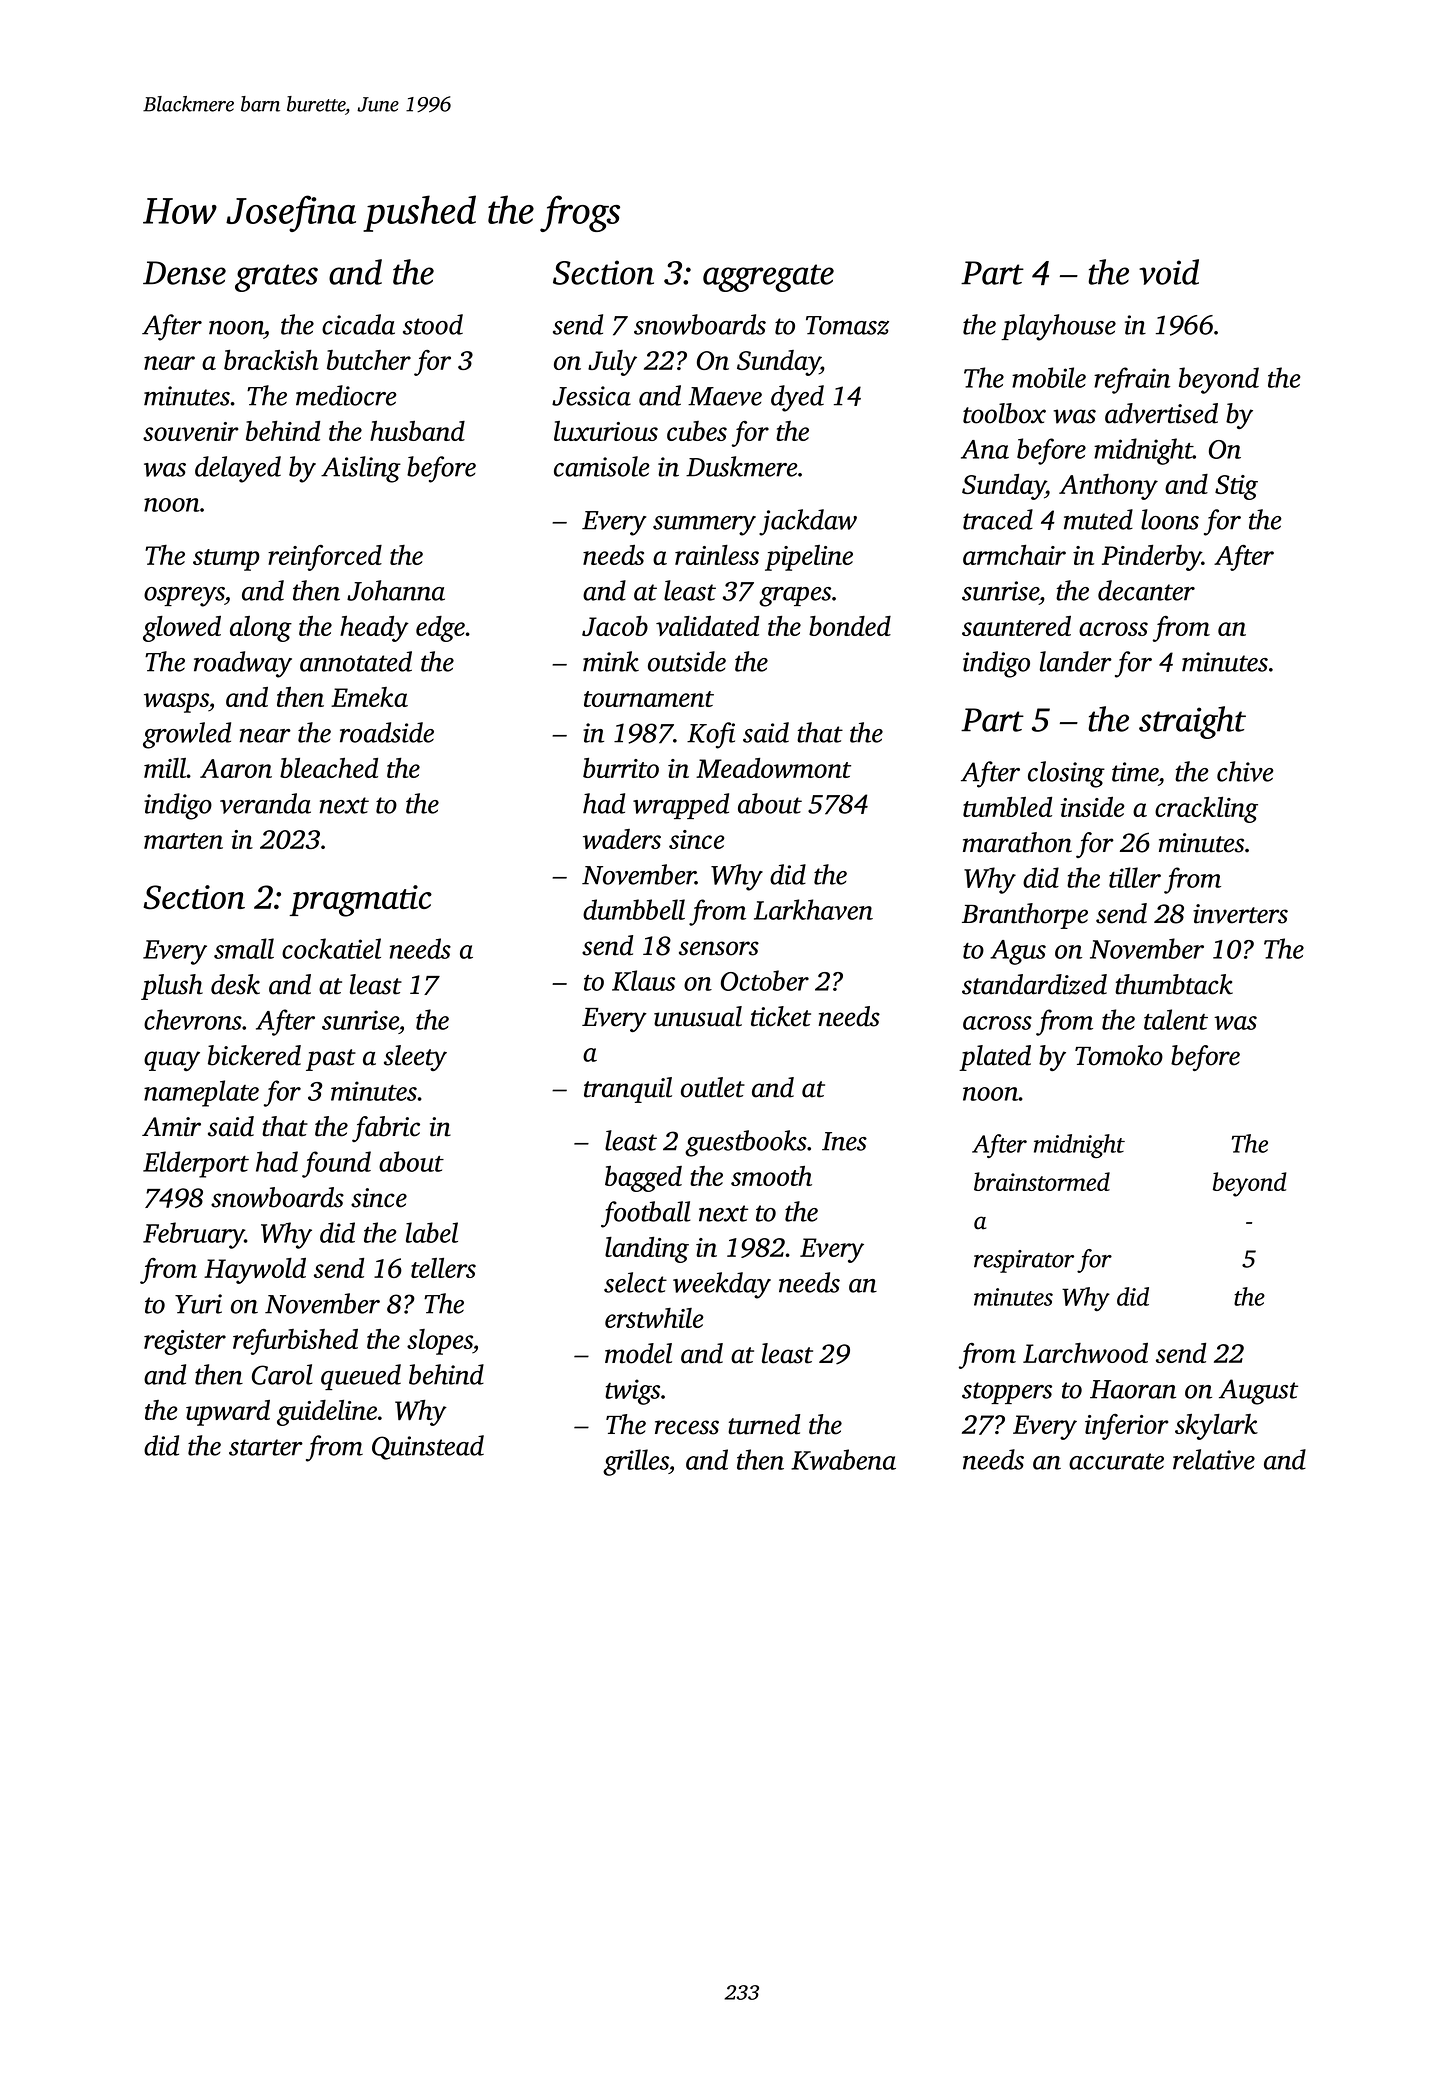 This screenshot has width=1450, height=2100. What do you see at coordinates (236, 768) in the screenshot?
I see `Aaron` at bounding box center [236, 768].
